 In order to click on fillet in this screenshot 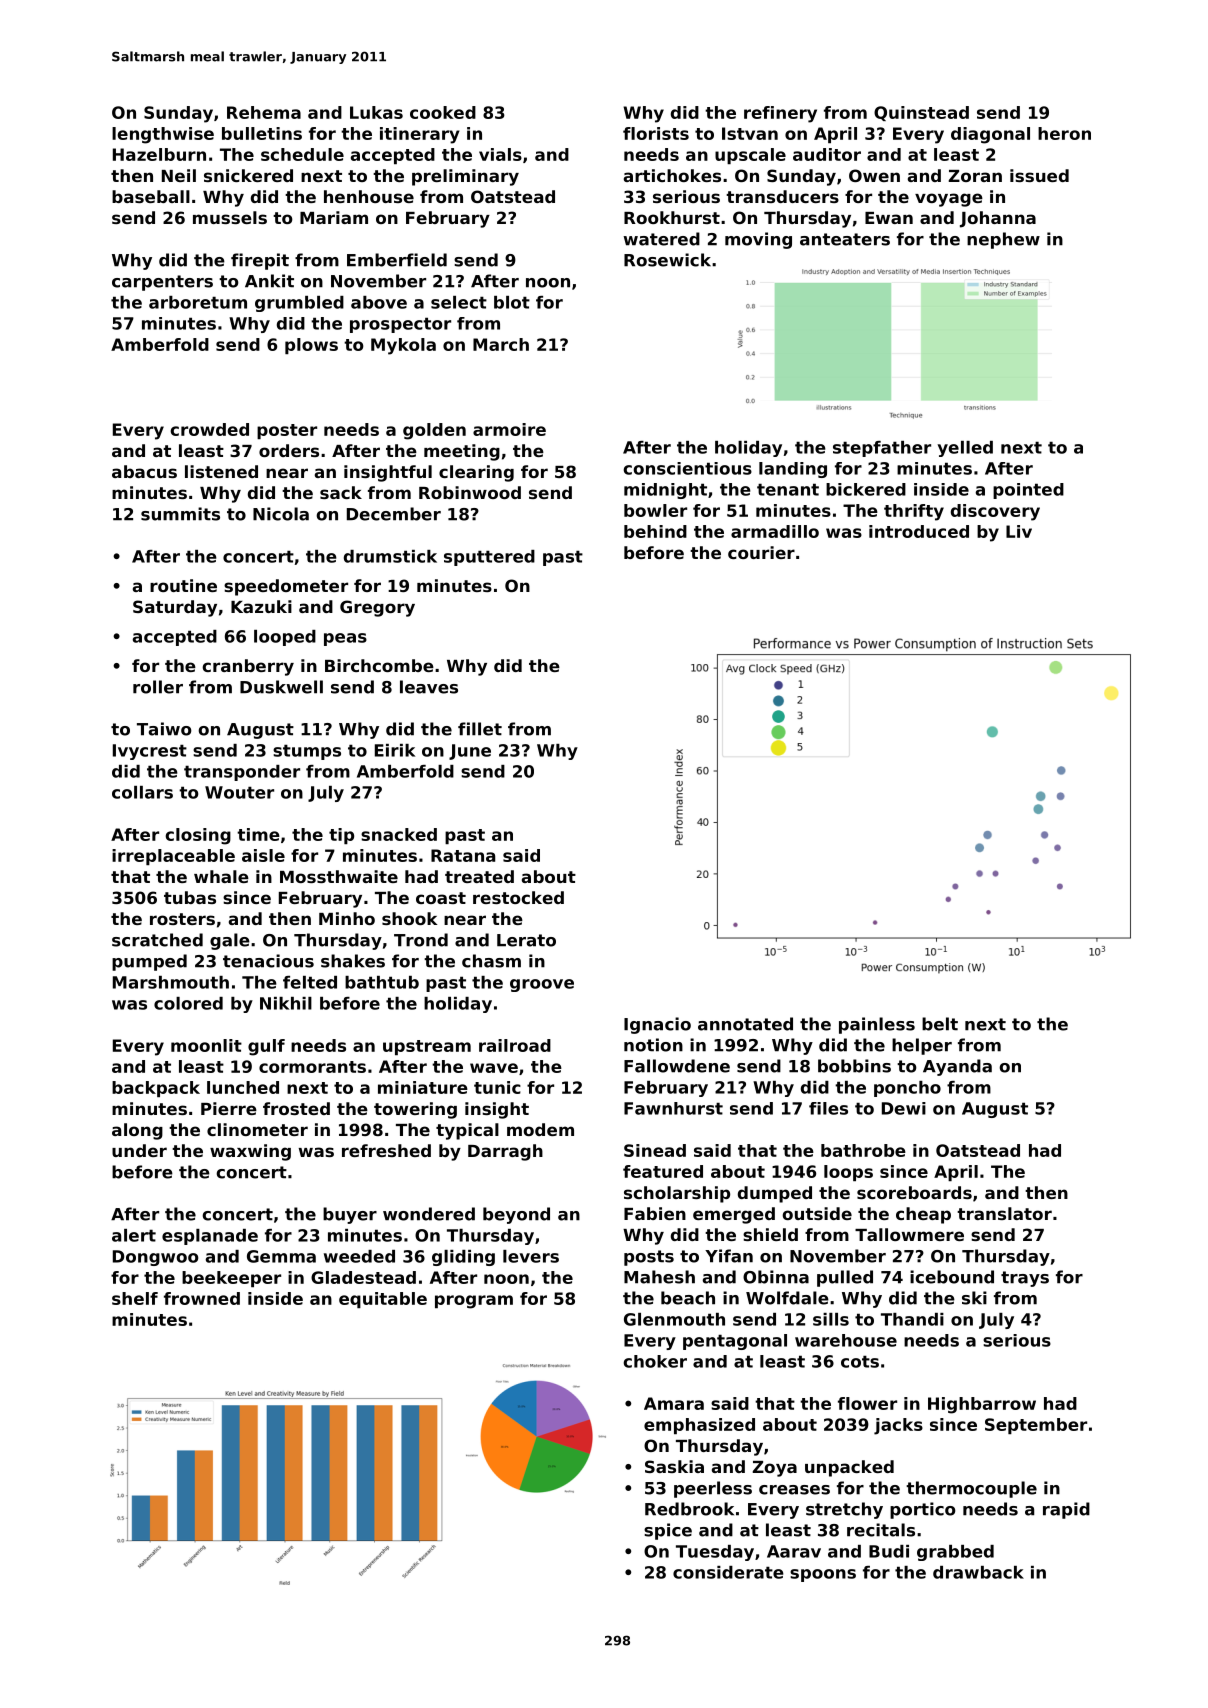, I will do `click(480, 729)`.
